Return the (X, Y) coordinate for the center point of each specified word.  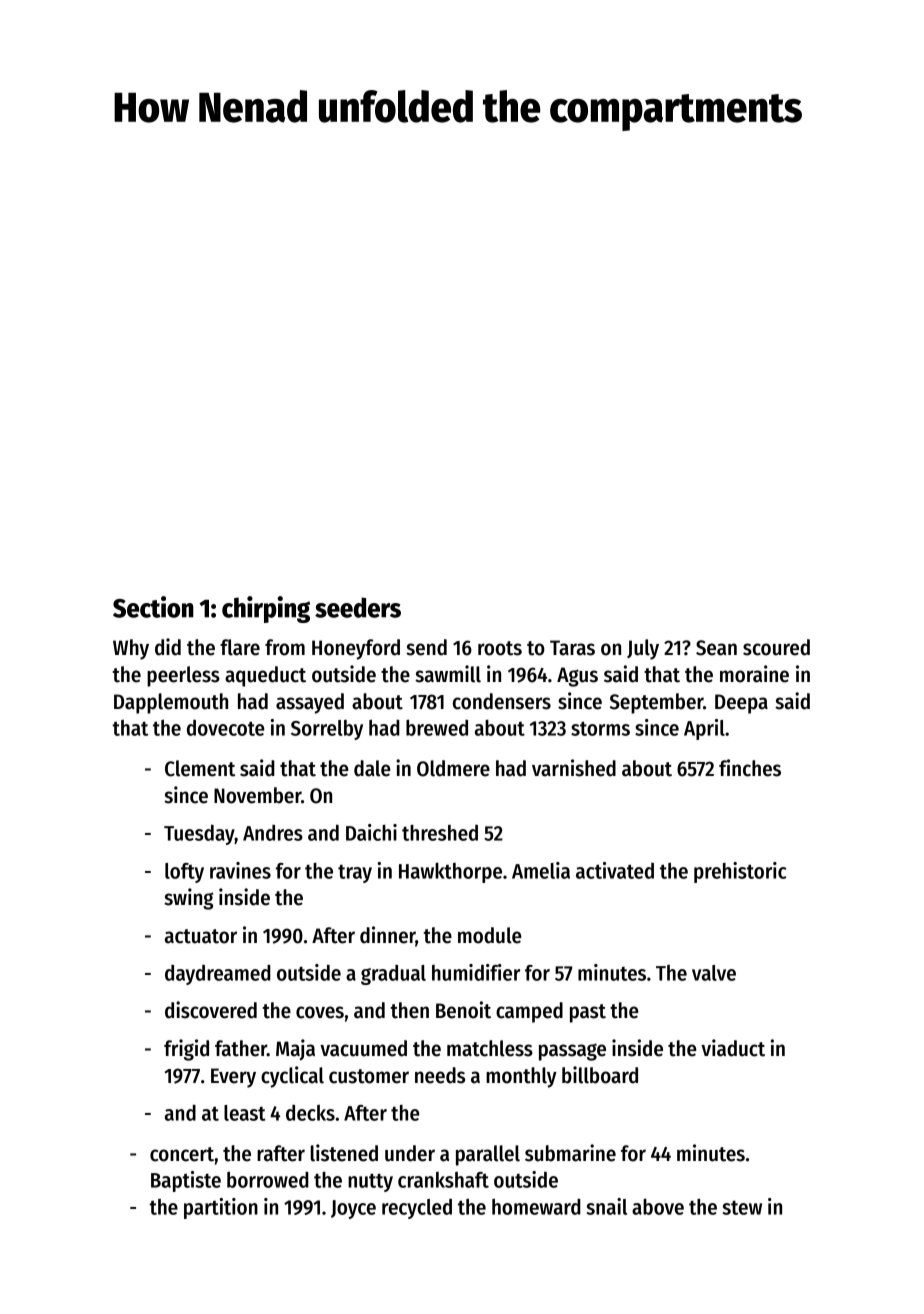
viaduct (733, 1048)
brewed (437, 727)
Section (153, 607)
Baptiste (186, 1181)
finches (750, 768)
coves (320, 1012)
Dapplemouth (171, 703)
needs (440, 1075)
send (426, 647)
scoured (776, 647)
